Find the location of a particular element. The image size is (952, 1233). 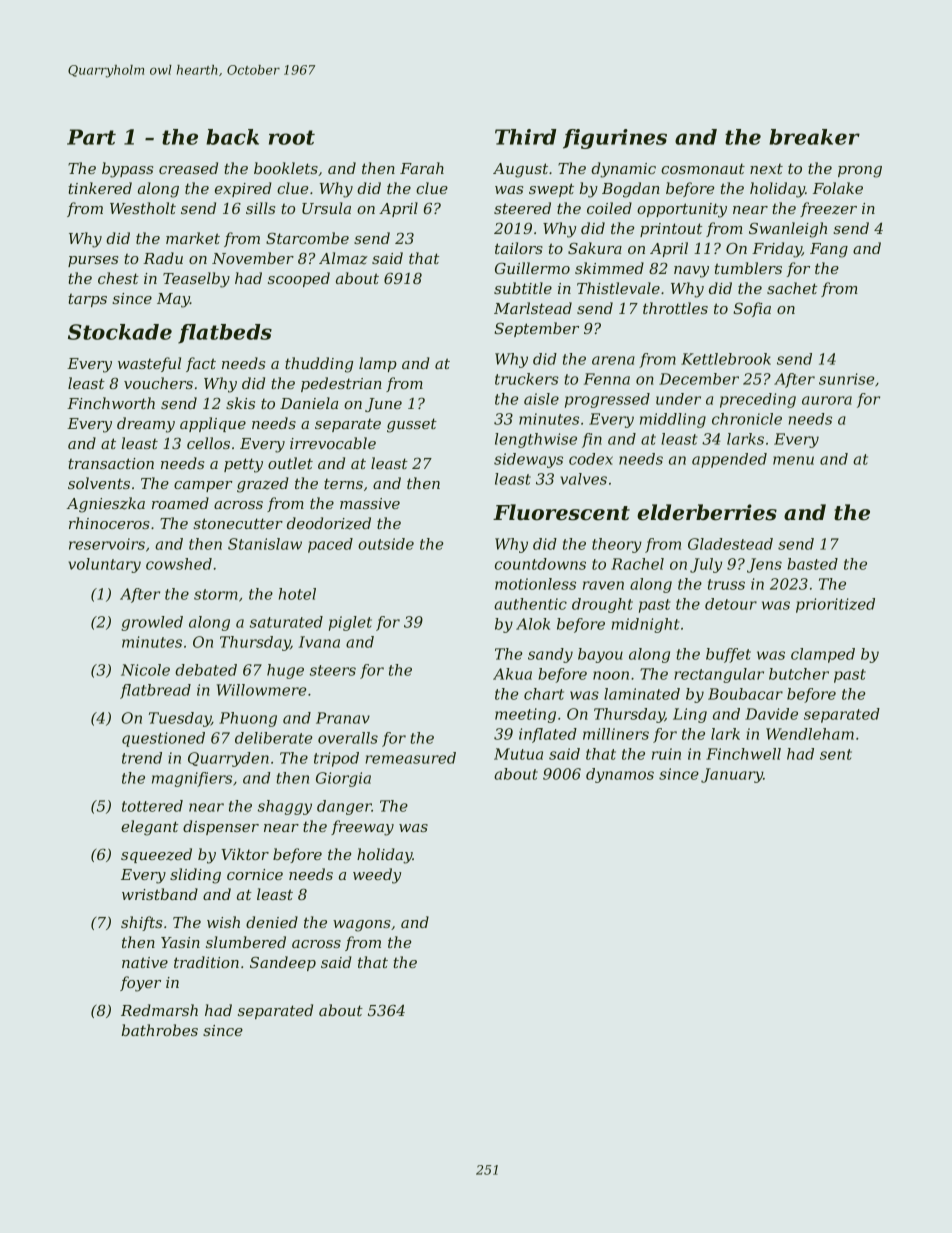

vouchers is located at coordinates (158, 383).
